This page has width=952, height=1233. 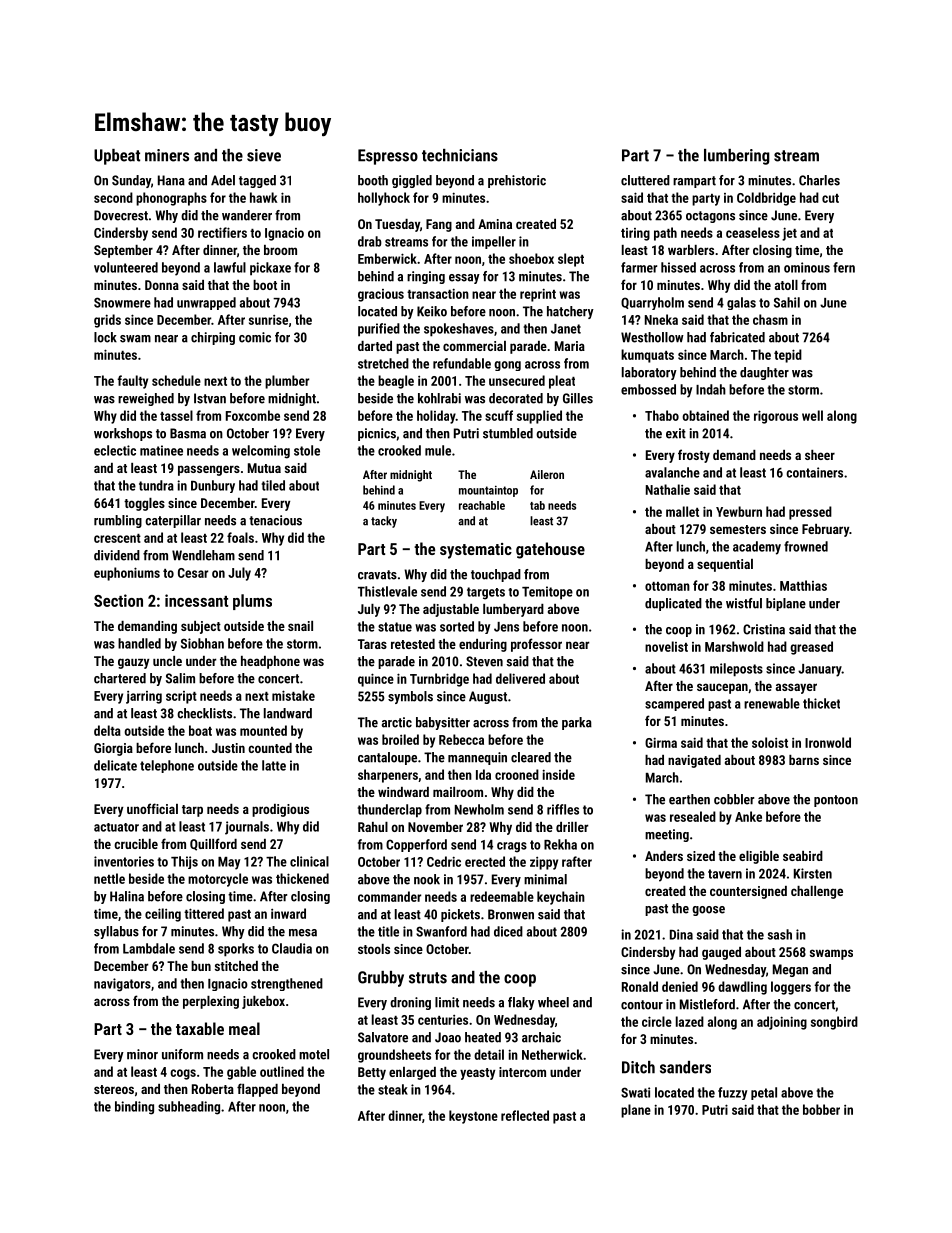 I want to click on essay, so click(x=464, y=279).
